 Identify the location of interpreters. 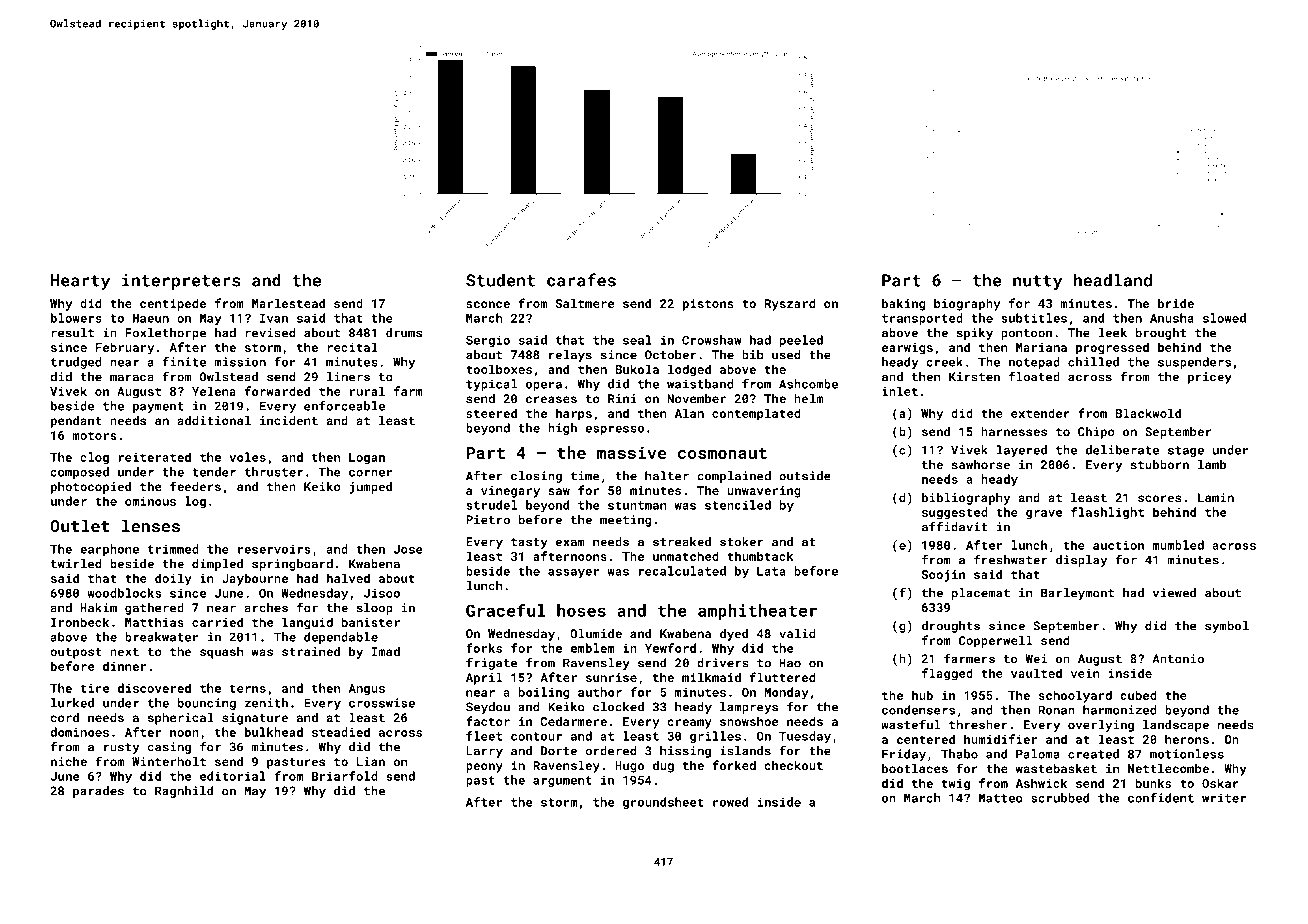
(181, 282).
